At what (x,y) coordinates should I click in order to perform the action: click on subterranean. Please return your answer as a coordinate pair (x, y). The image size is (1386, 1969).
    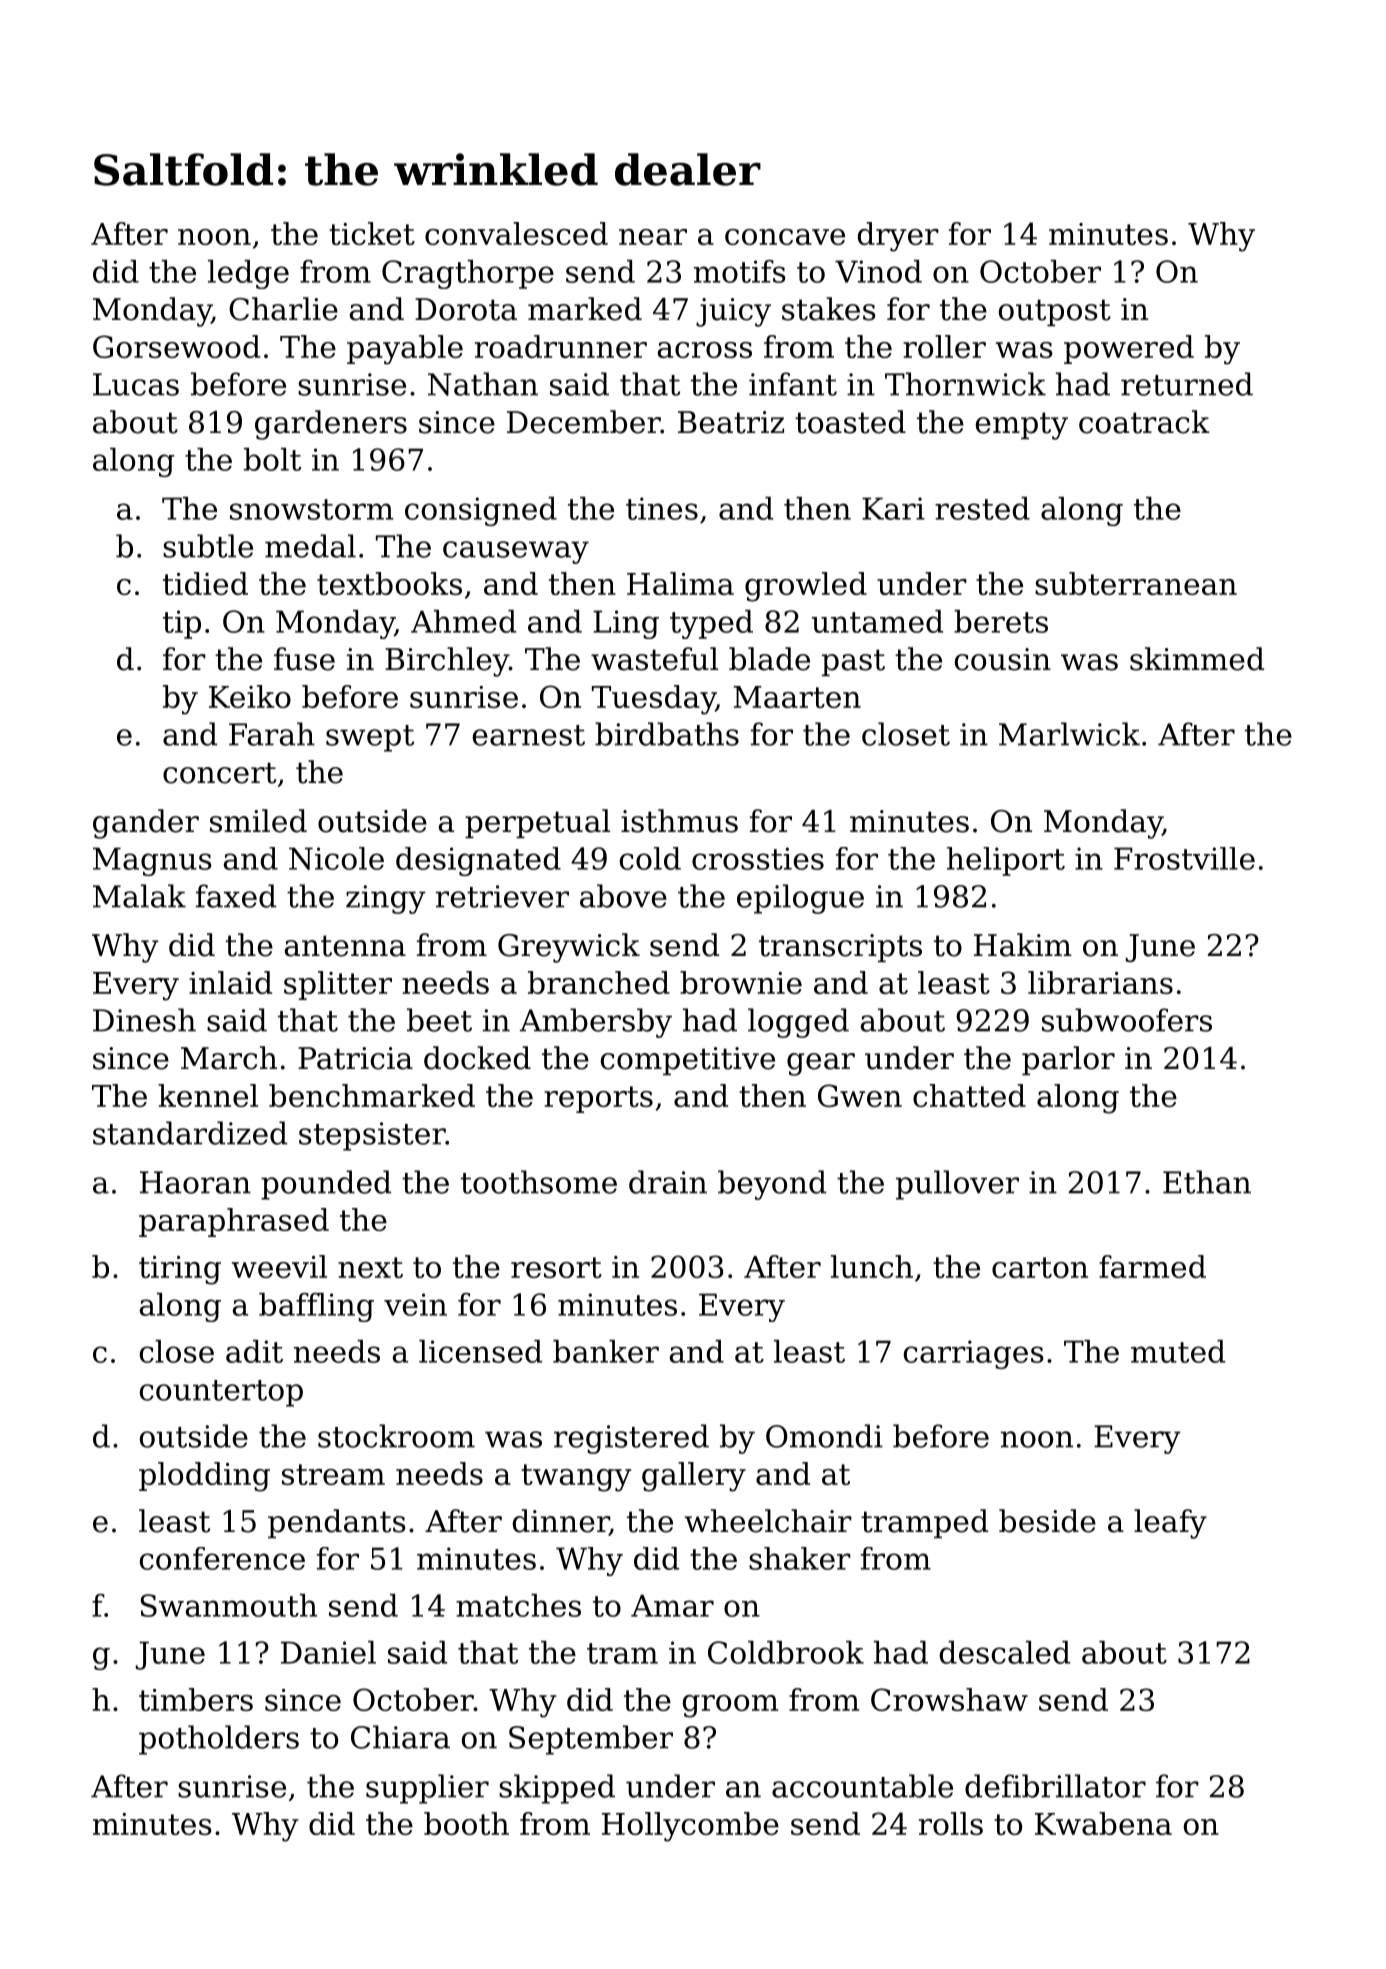
    Looking at the image, I should click on (1136, 583).
